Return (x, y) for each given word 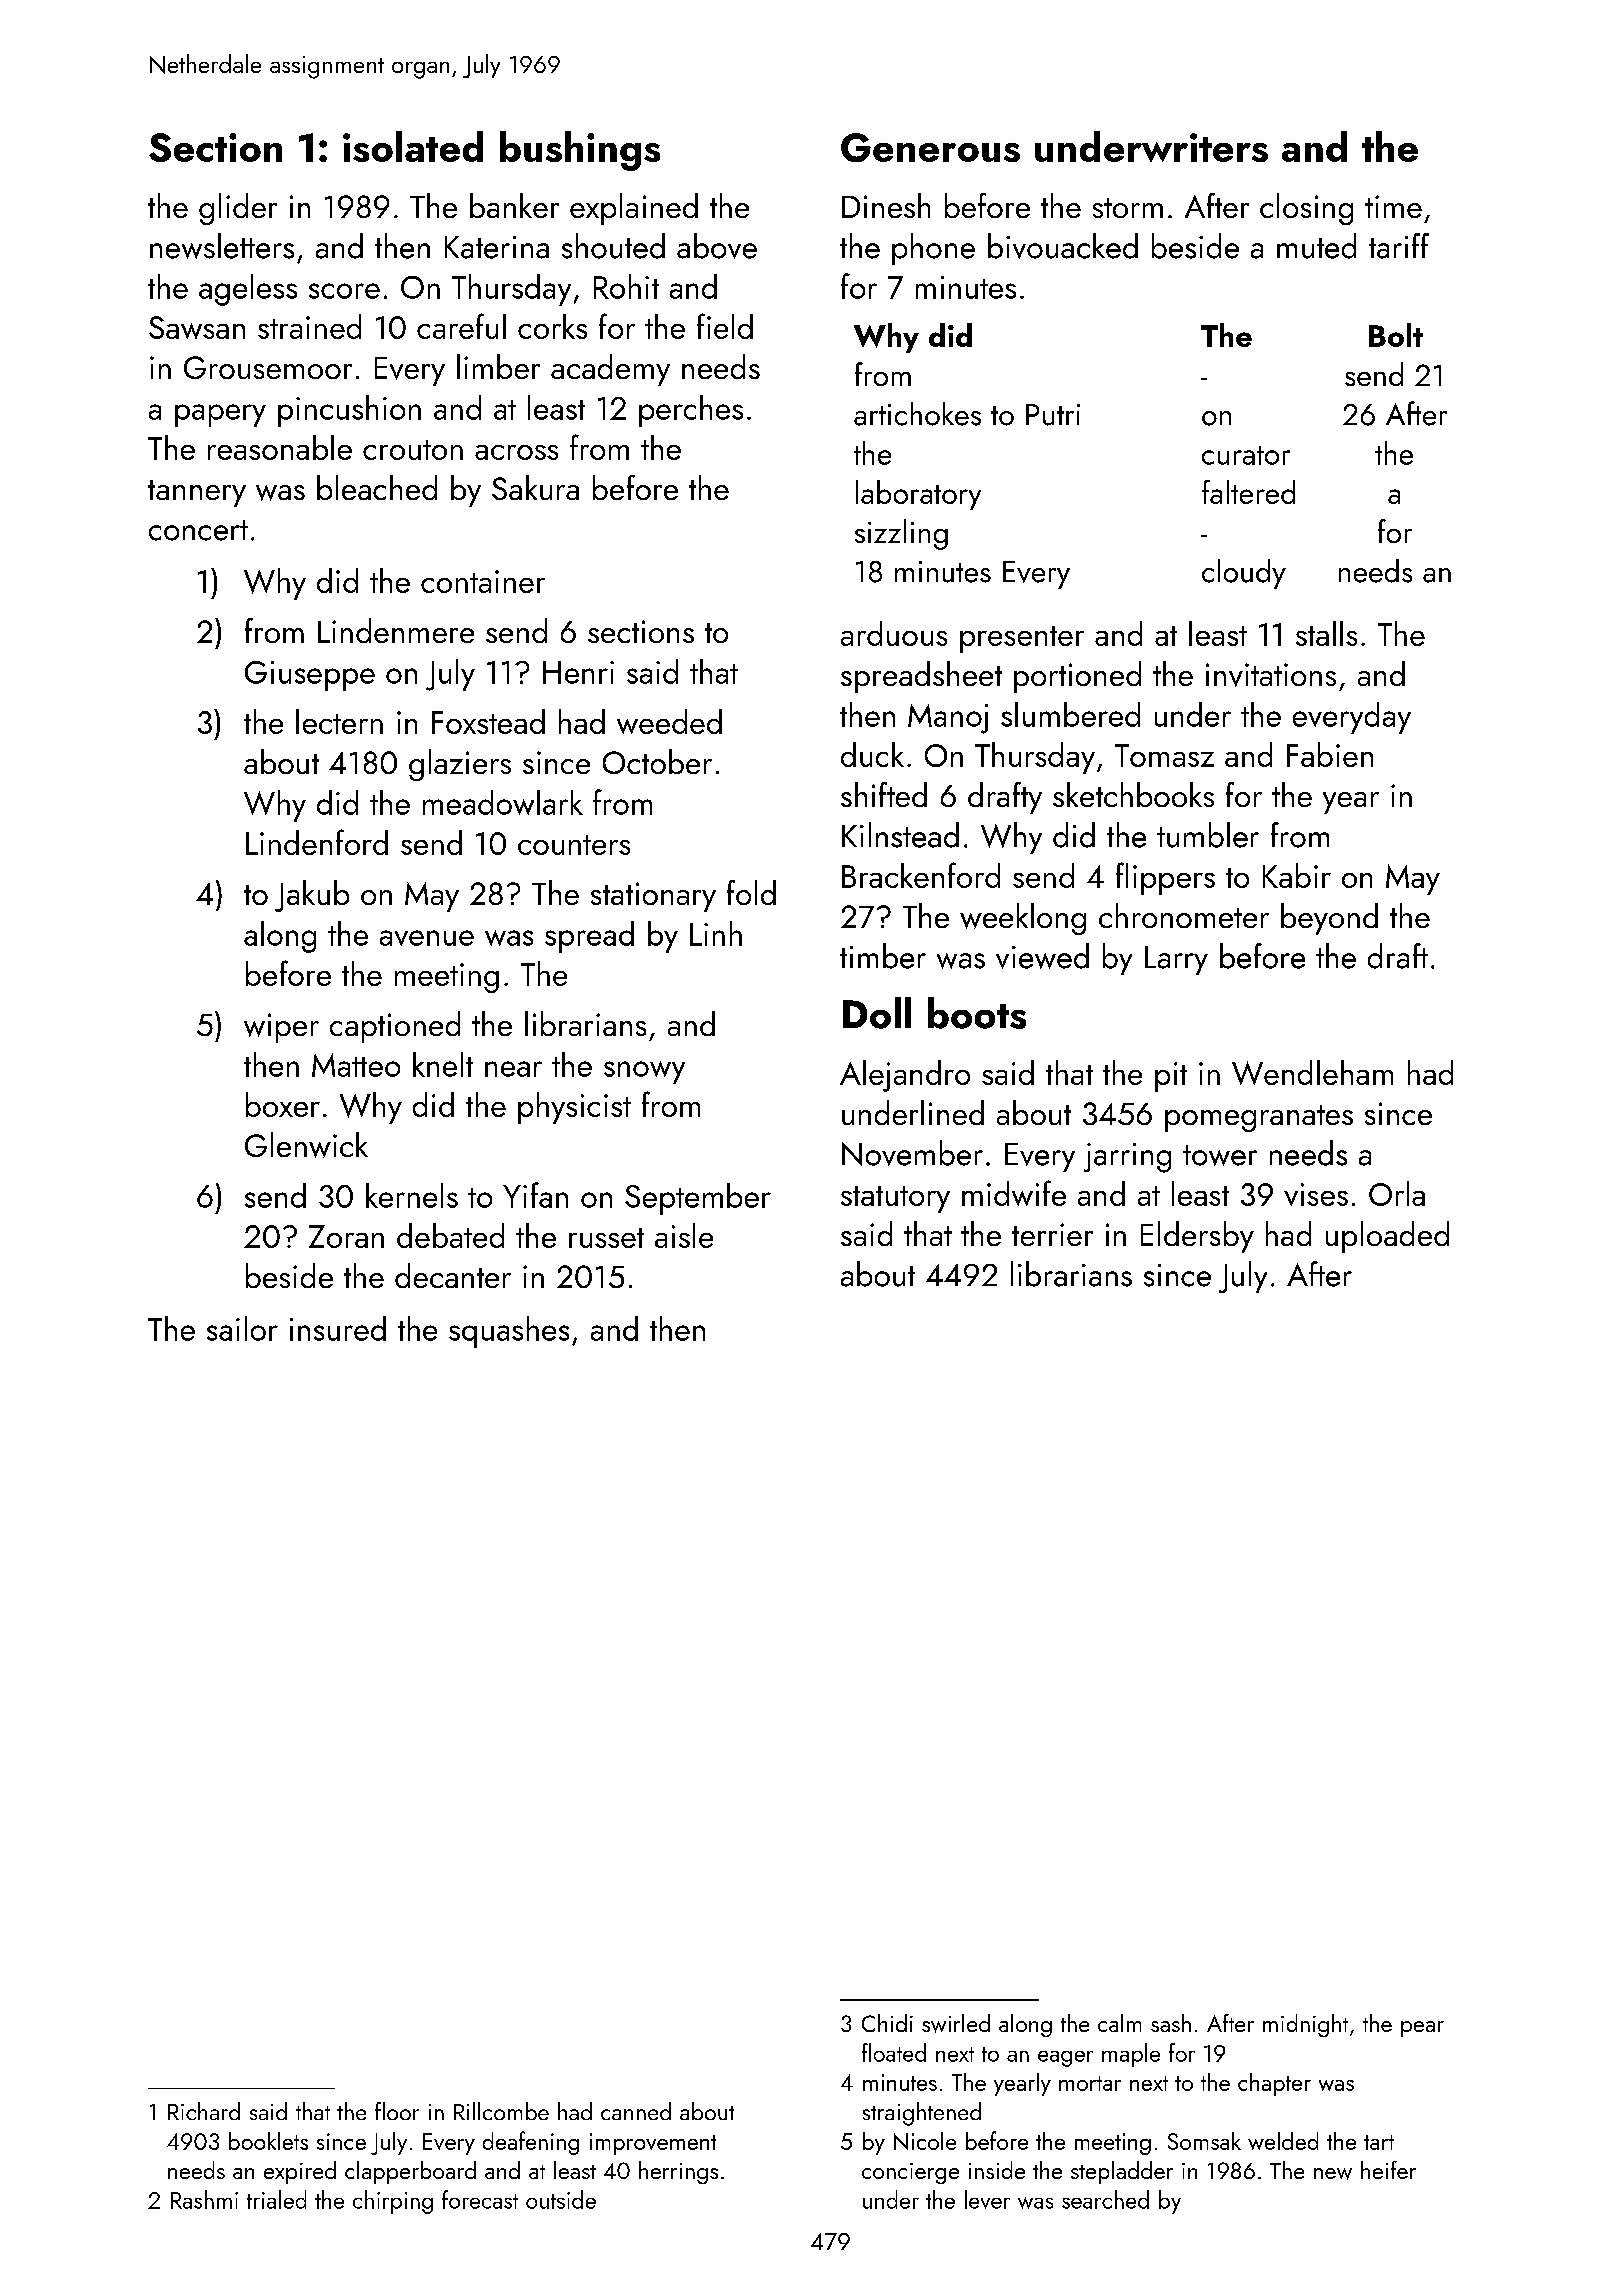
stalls (1326, 633)
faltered (1248, 492)
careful (461, 326)
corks (552, 326)
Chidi (887, 2023)
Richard (204, 2111)
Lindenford (317, 842)
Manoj (948, 719)
